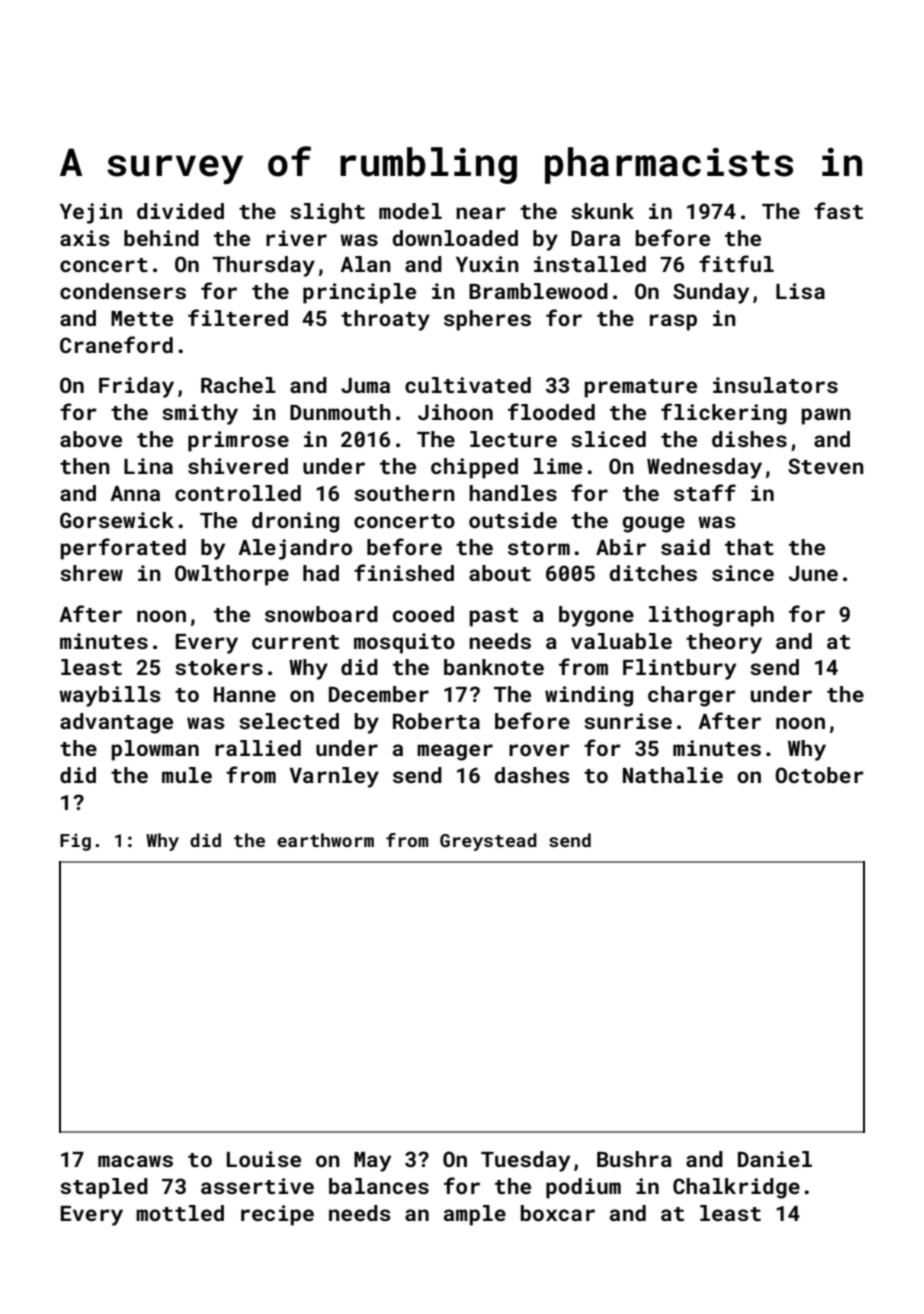  What do you see at coordinates (558, 1213) in the document?
I see `boxcar` at bounding box center [558, 1213].
